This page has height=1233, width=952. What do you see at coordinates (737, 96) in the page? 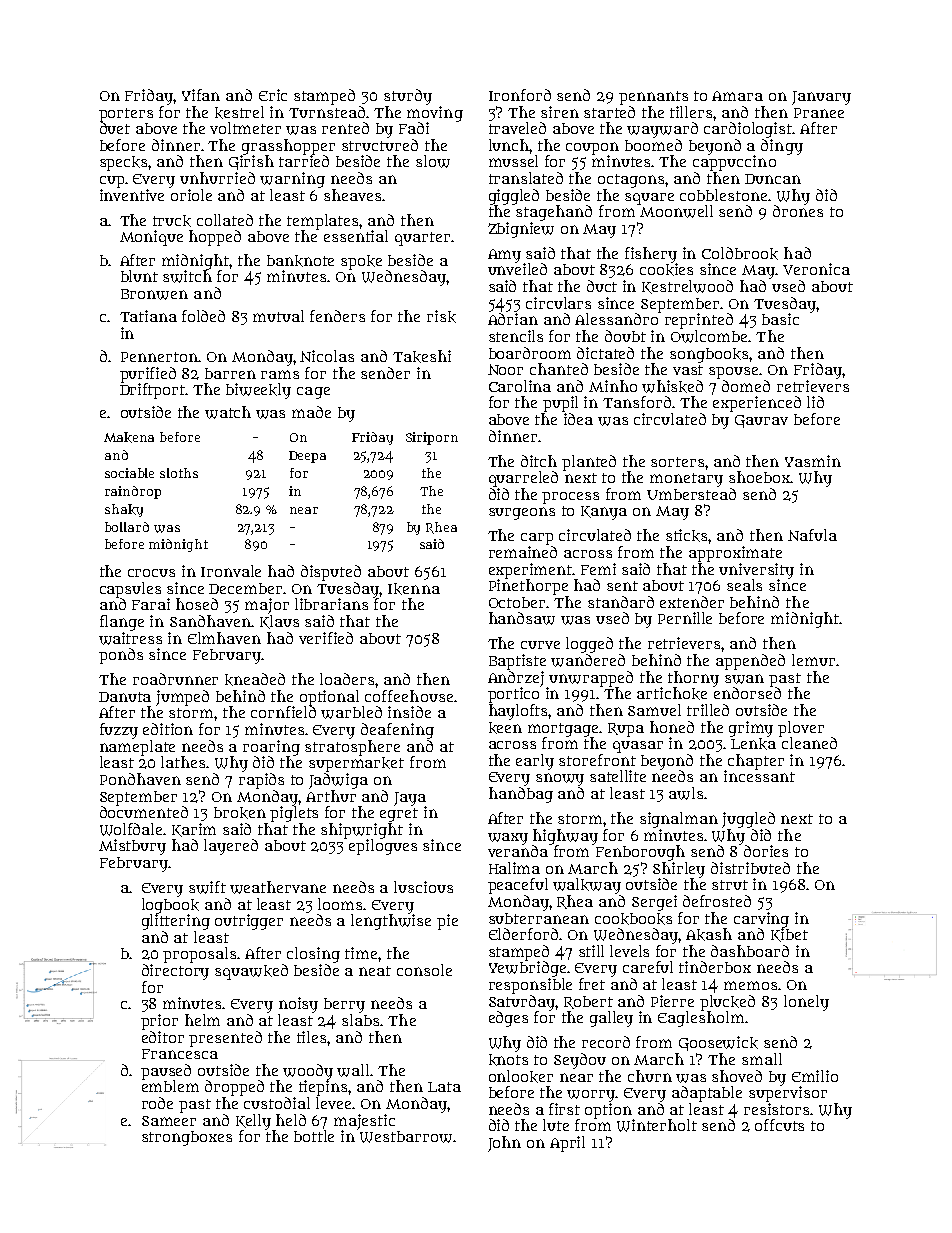
I see `Amara` at bounding box center [737, 96].
